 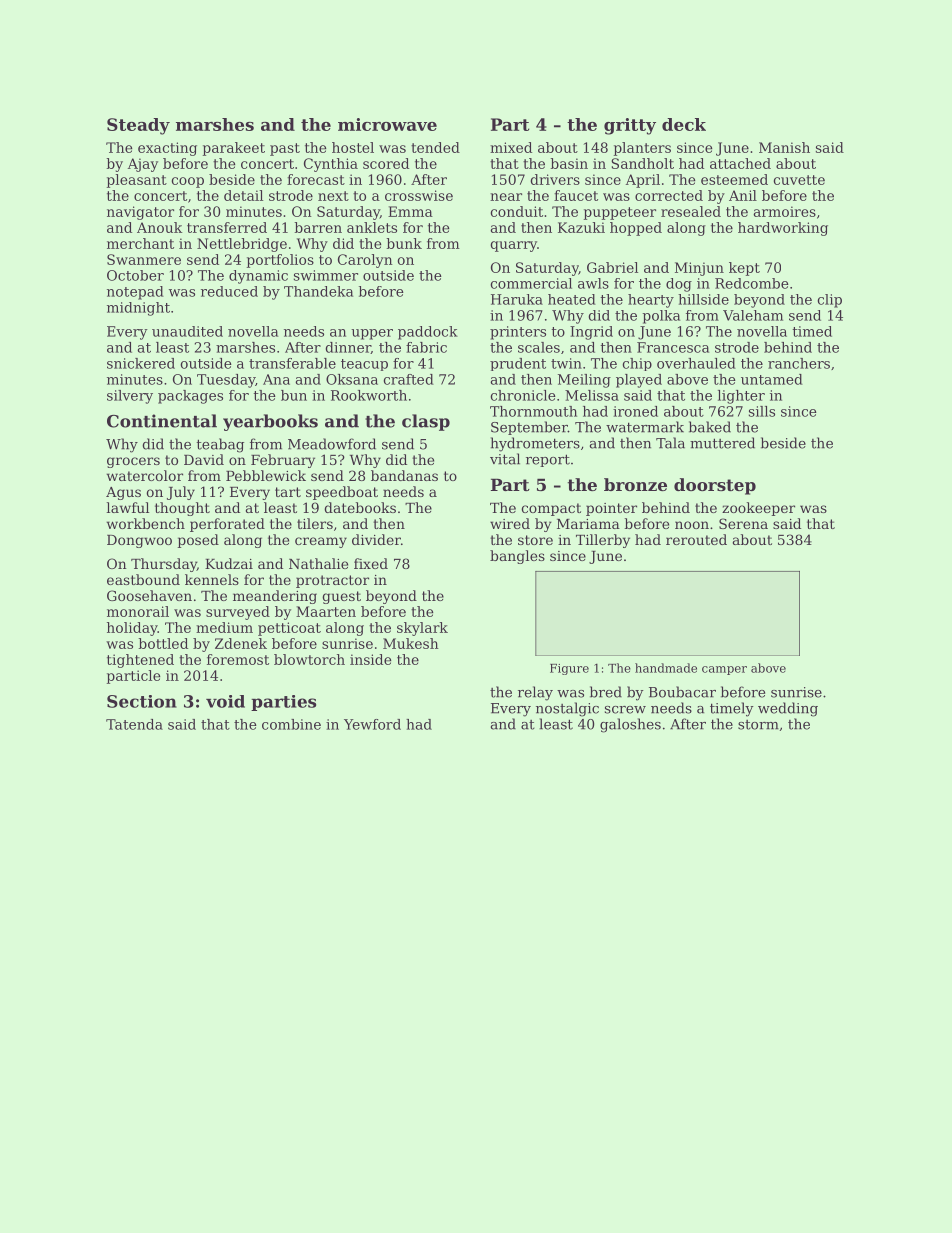 What do you see at coordinates (422, 629) in the document?
I see `skylark` at bounding box center [422, 629].
